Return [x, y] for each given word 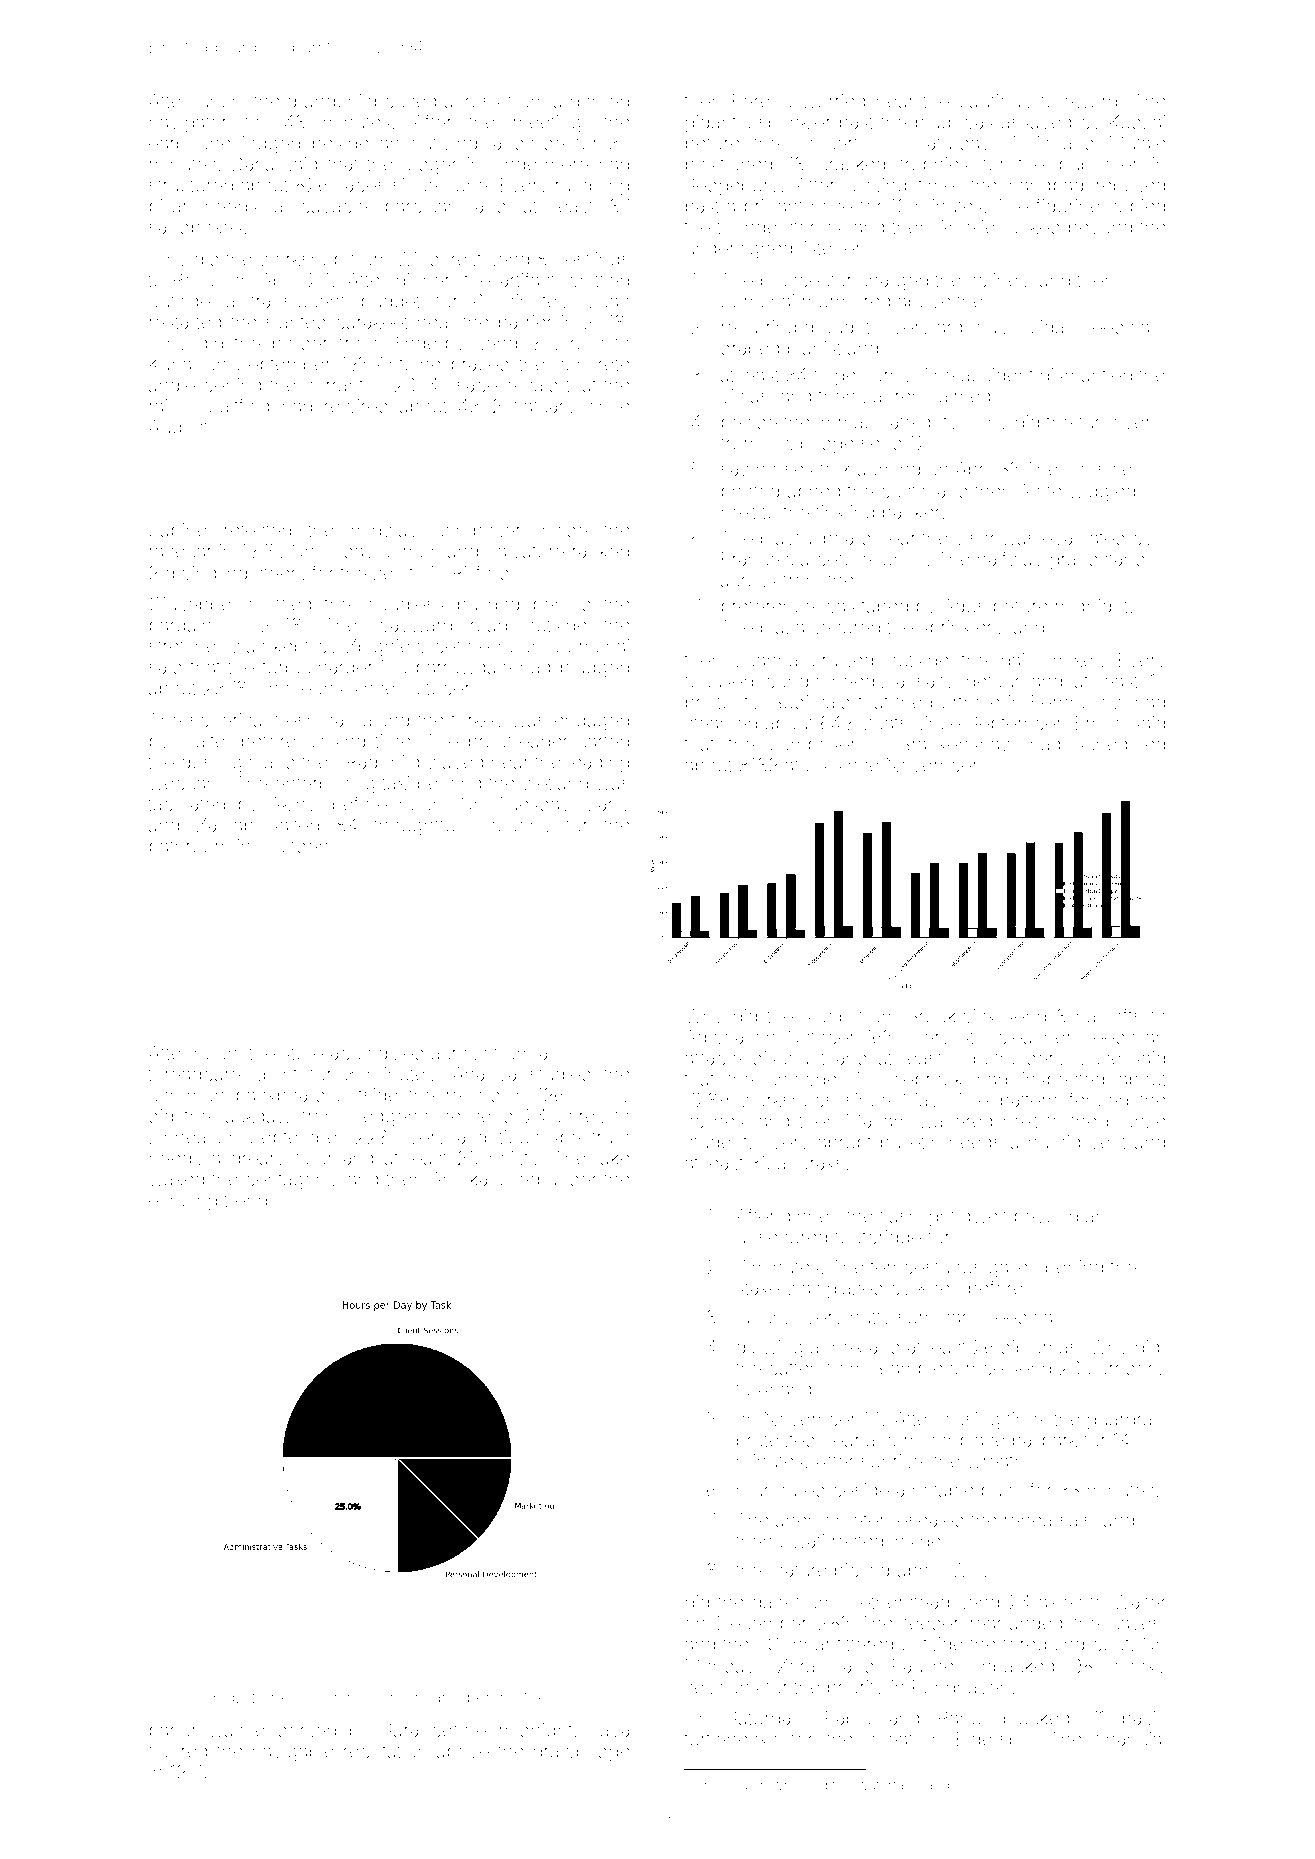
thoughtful [416, 826]
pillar [169, 208]
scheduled [1121, 744]
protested [776, 1442]
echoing [183, 1202]
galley [1013, 1269]
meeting [547, 124]
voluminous [339, 1697]
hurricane [425, 1697]
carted [603, 741]
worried [833, 101]
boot [1111, 1644]
